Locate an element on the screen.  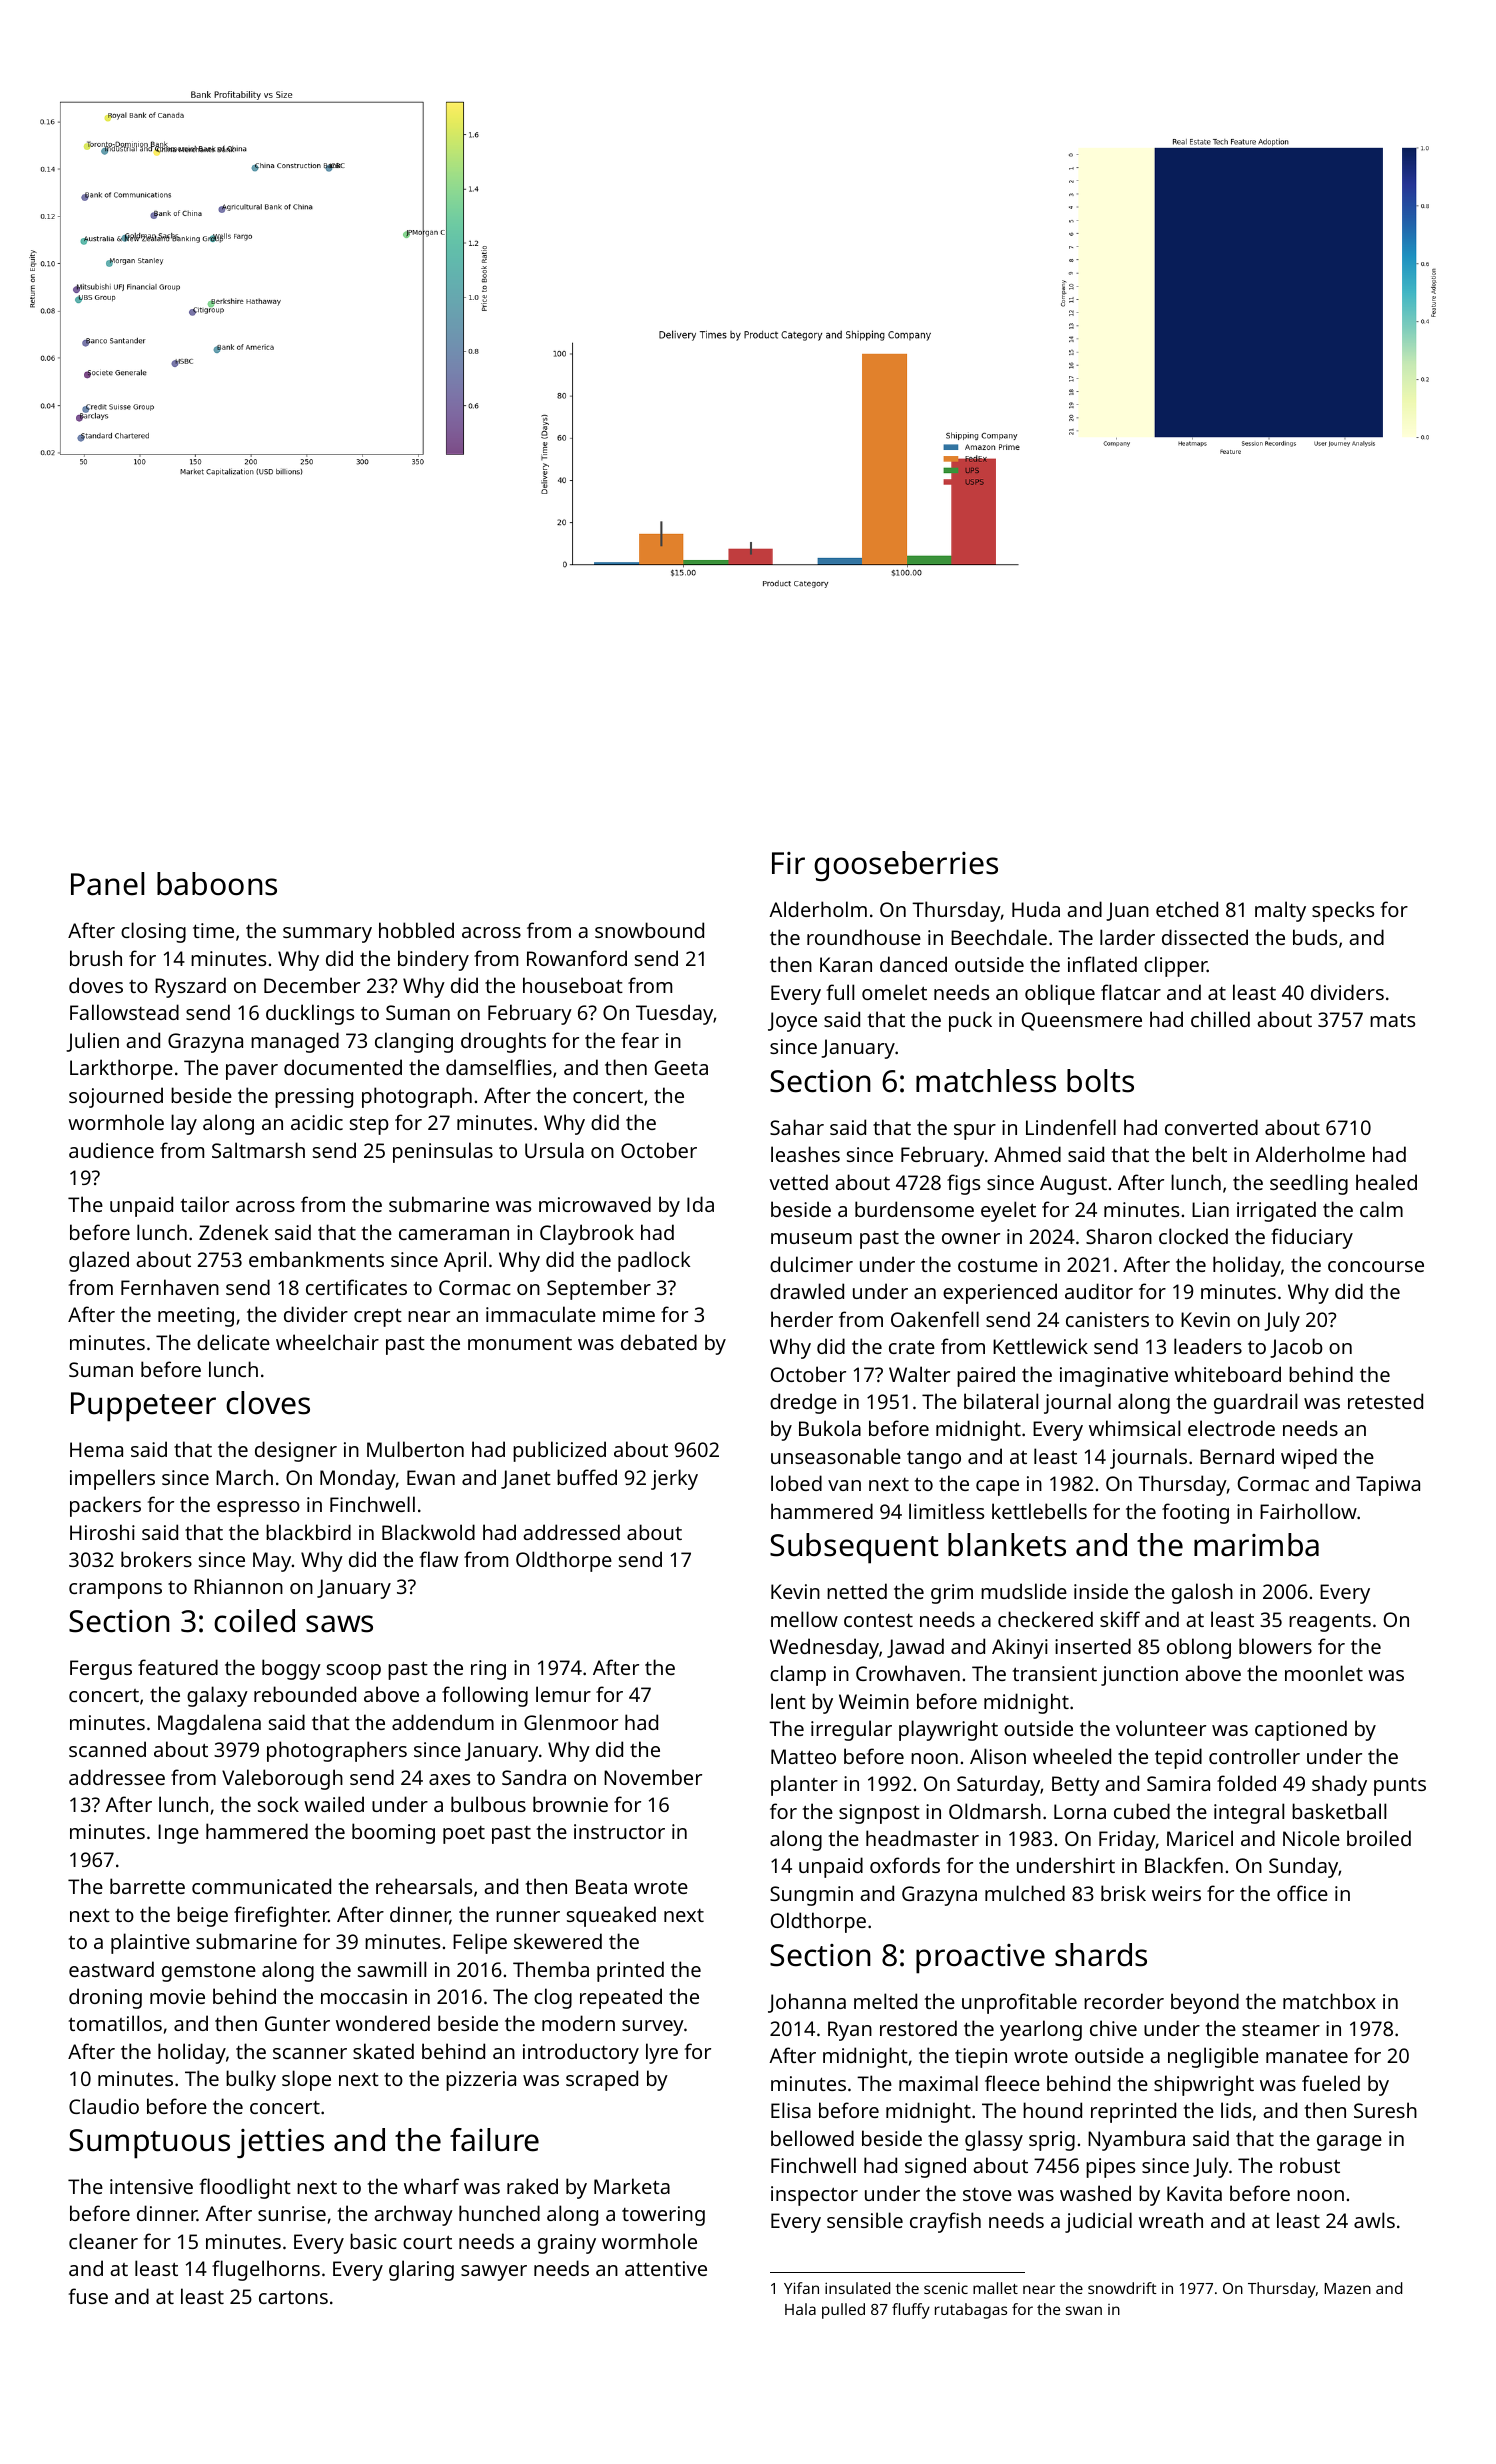
pipes is located at coordinates (1110, 2168).
